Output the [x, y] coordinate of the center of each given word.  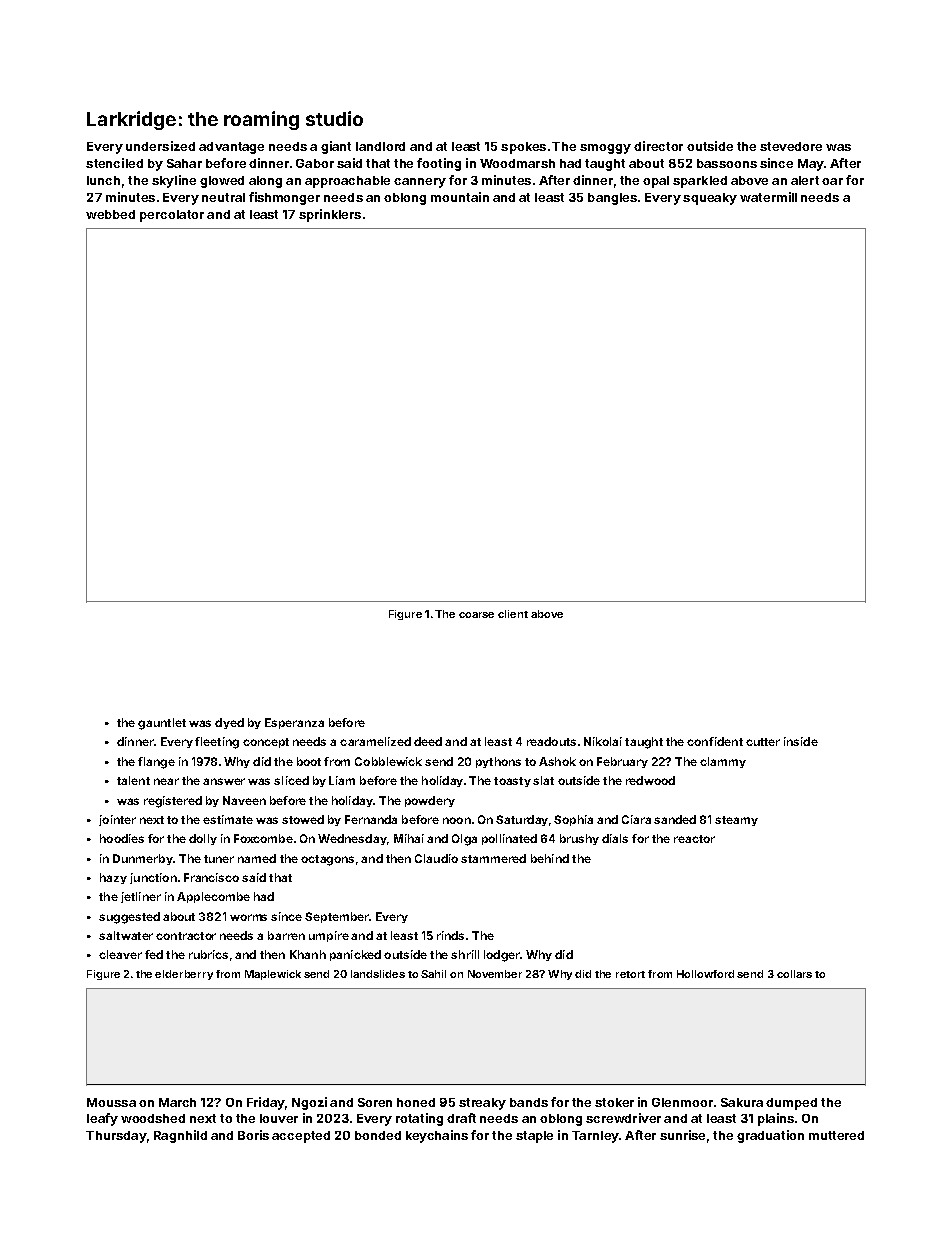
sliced [291, 780]
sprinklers [330, 215]
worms [248, 917]
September [337, 917]
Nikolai [603, 741]
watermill [768, 197]
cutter [763, 742]
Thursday [116, 1137]
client [513, 614]
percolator [172, 216]
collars [794, 974]
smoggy [605, 149]
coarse [476, 615]
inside [801, 741]
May [811, 165]
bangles [612, 199]
